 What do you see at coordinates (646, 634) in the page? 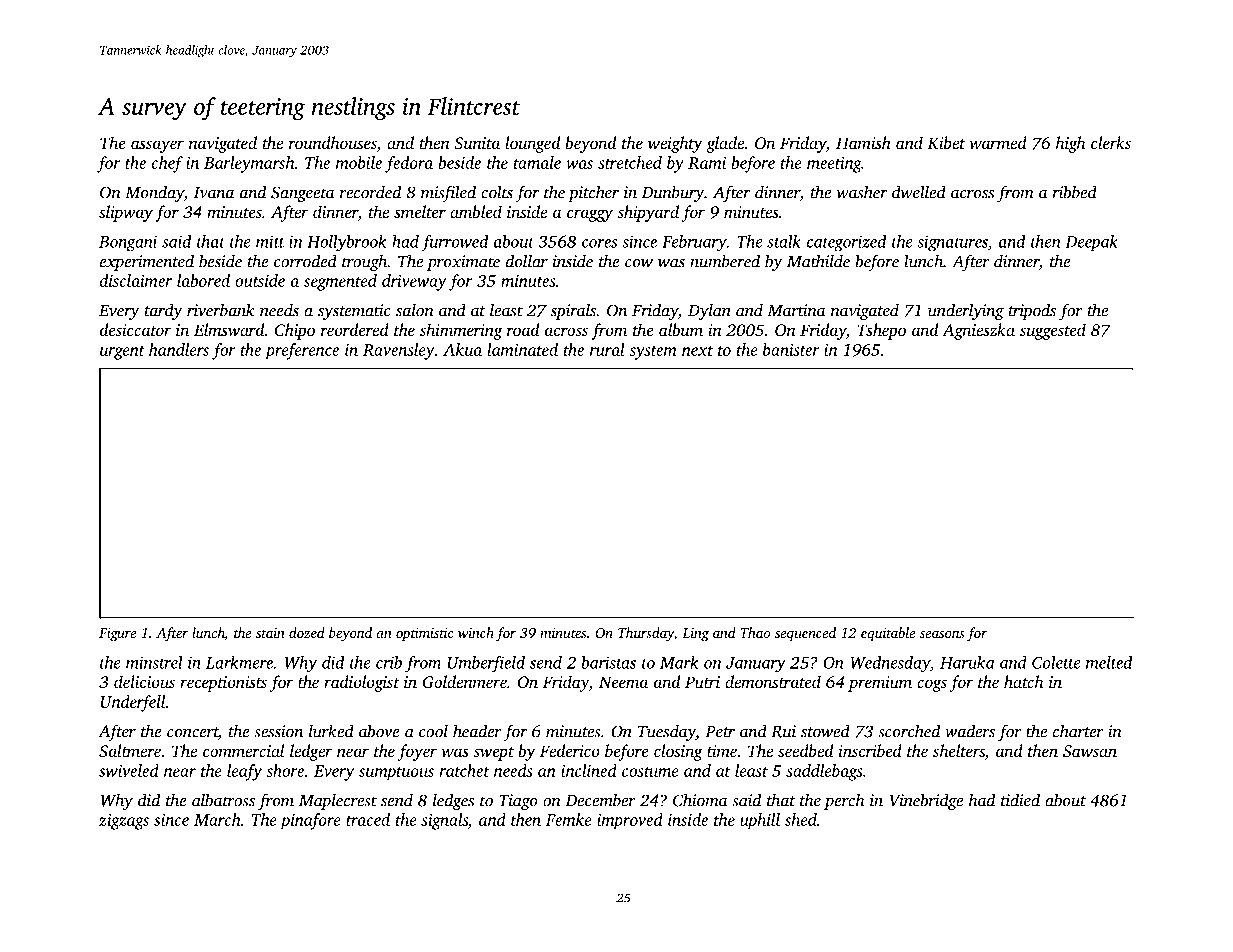
I see `Thursday` at bounding box center [646, 634].
